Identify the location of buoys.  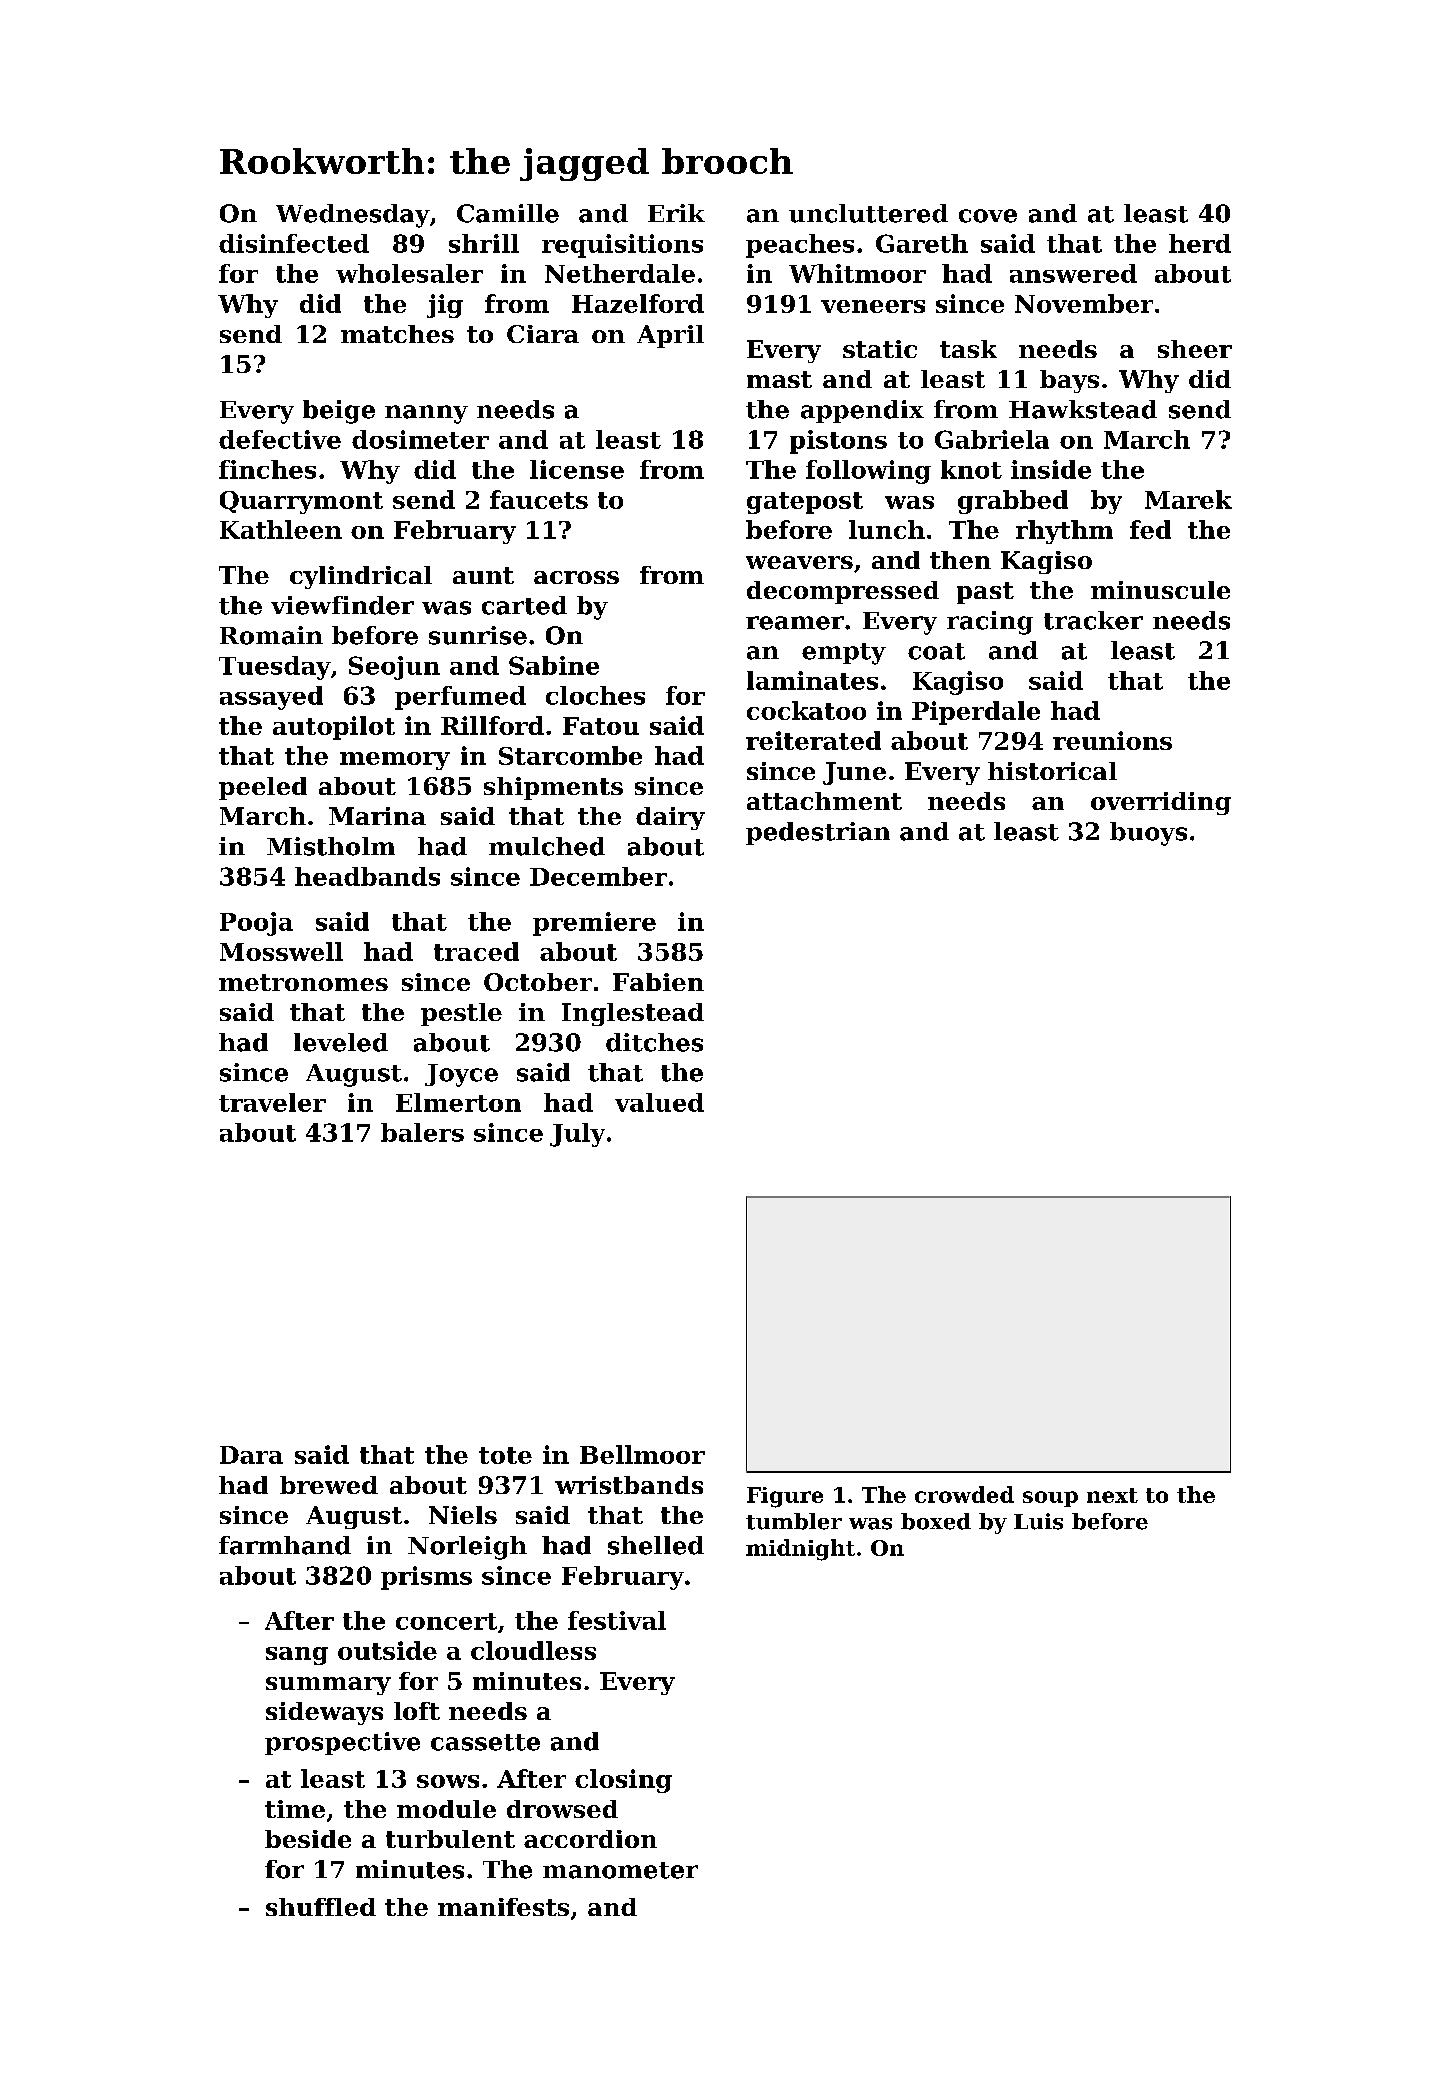
(1148, 834).
